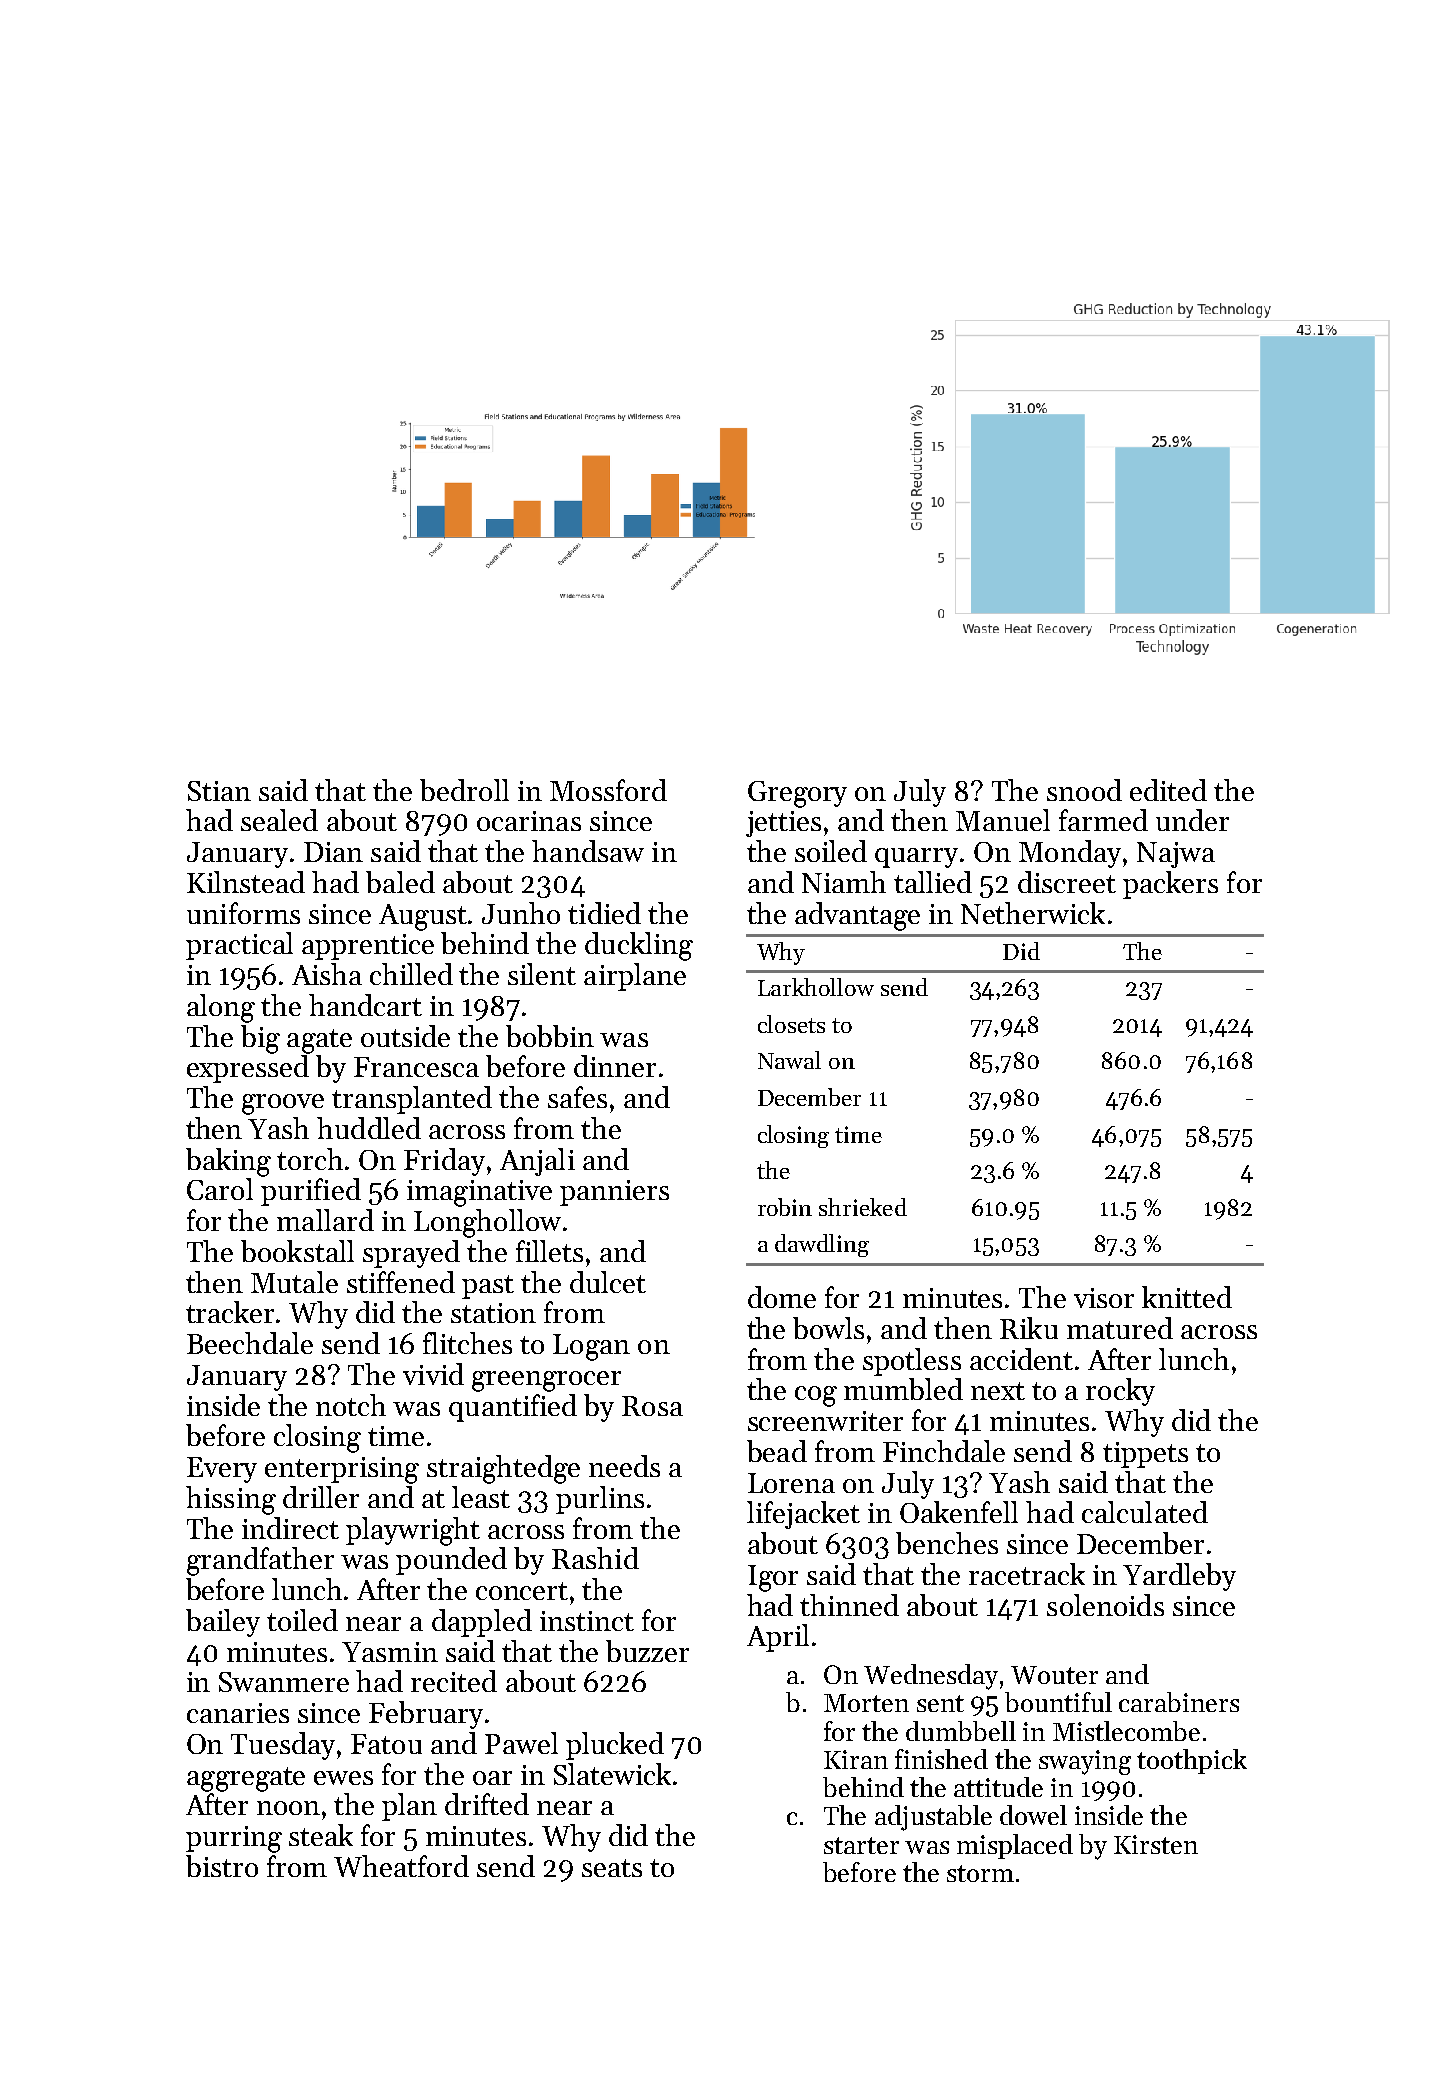 Image resolution: width=1450 pixels, height=2100 pixels. Describe the element at coordinates (222, 1866) in the page. I see `bistro` at that location.
